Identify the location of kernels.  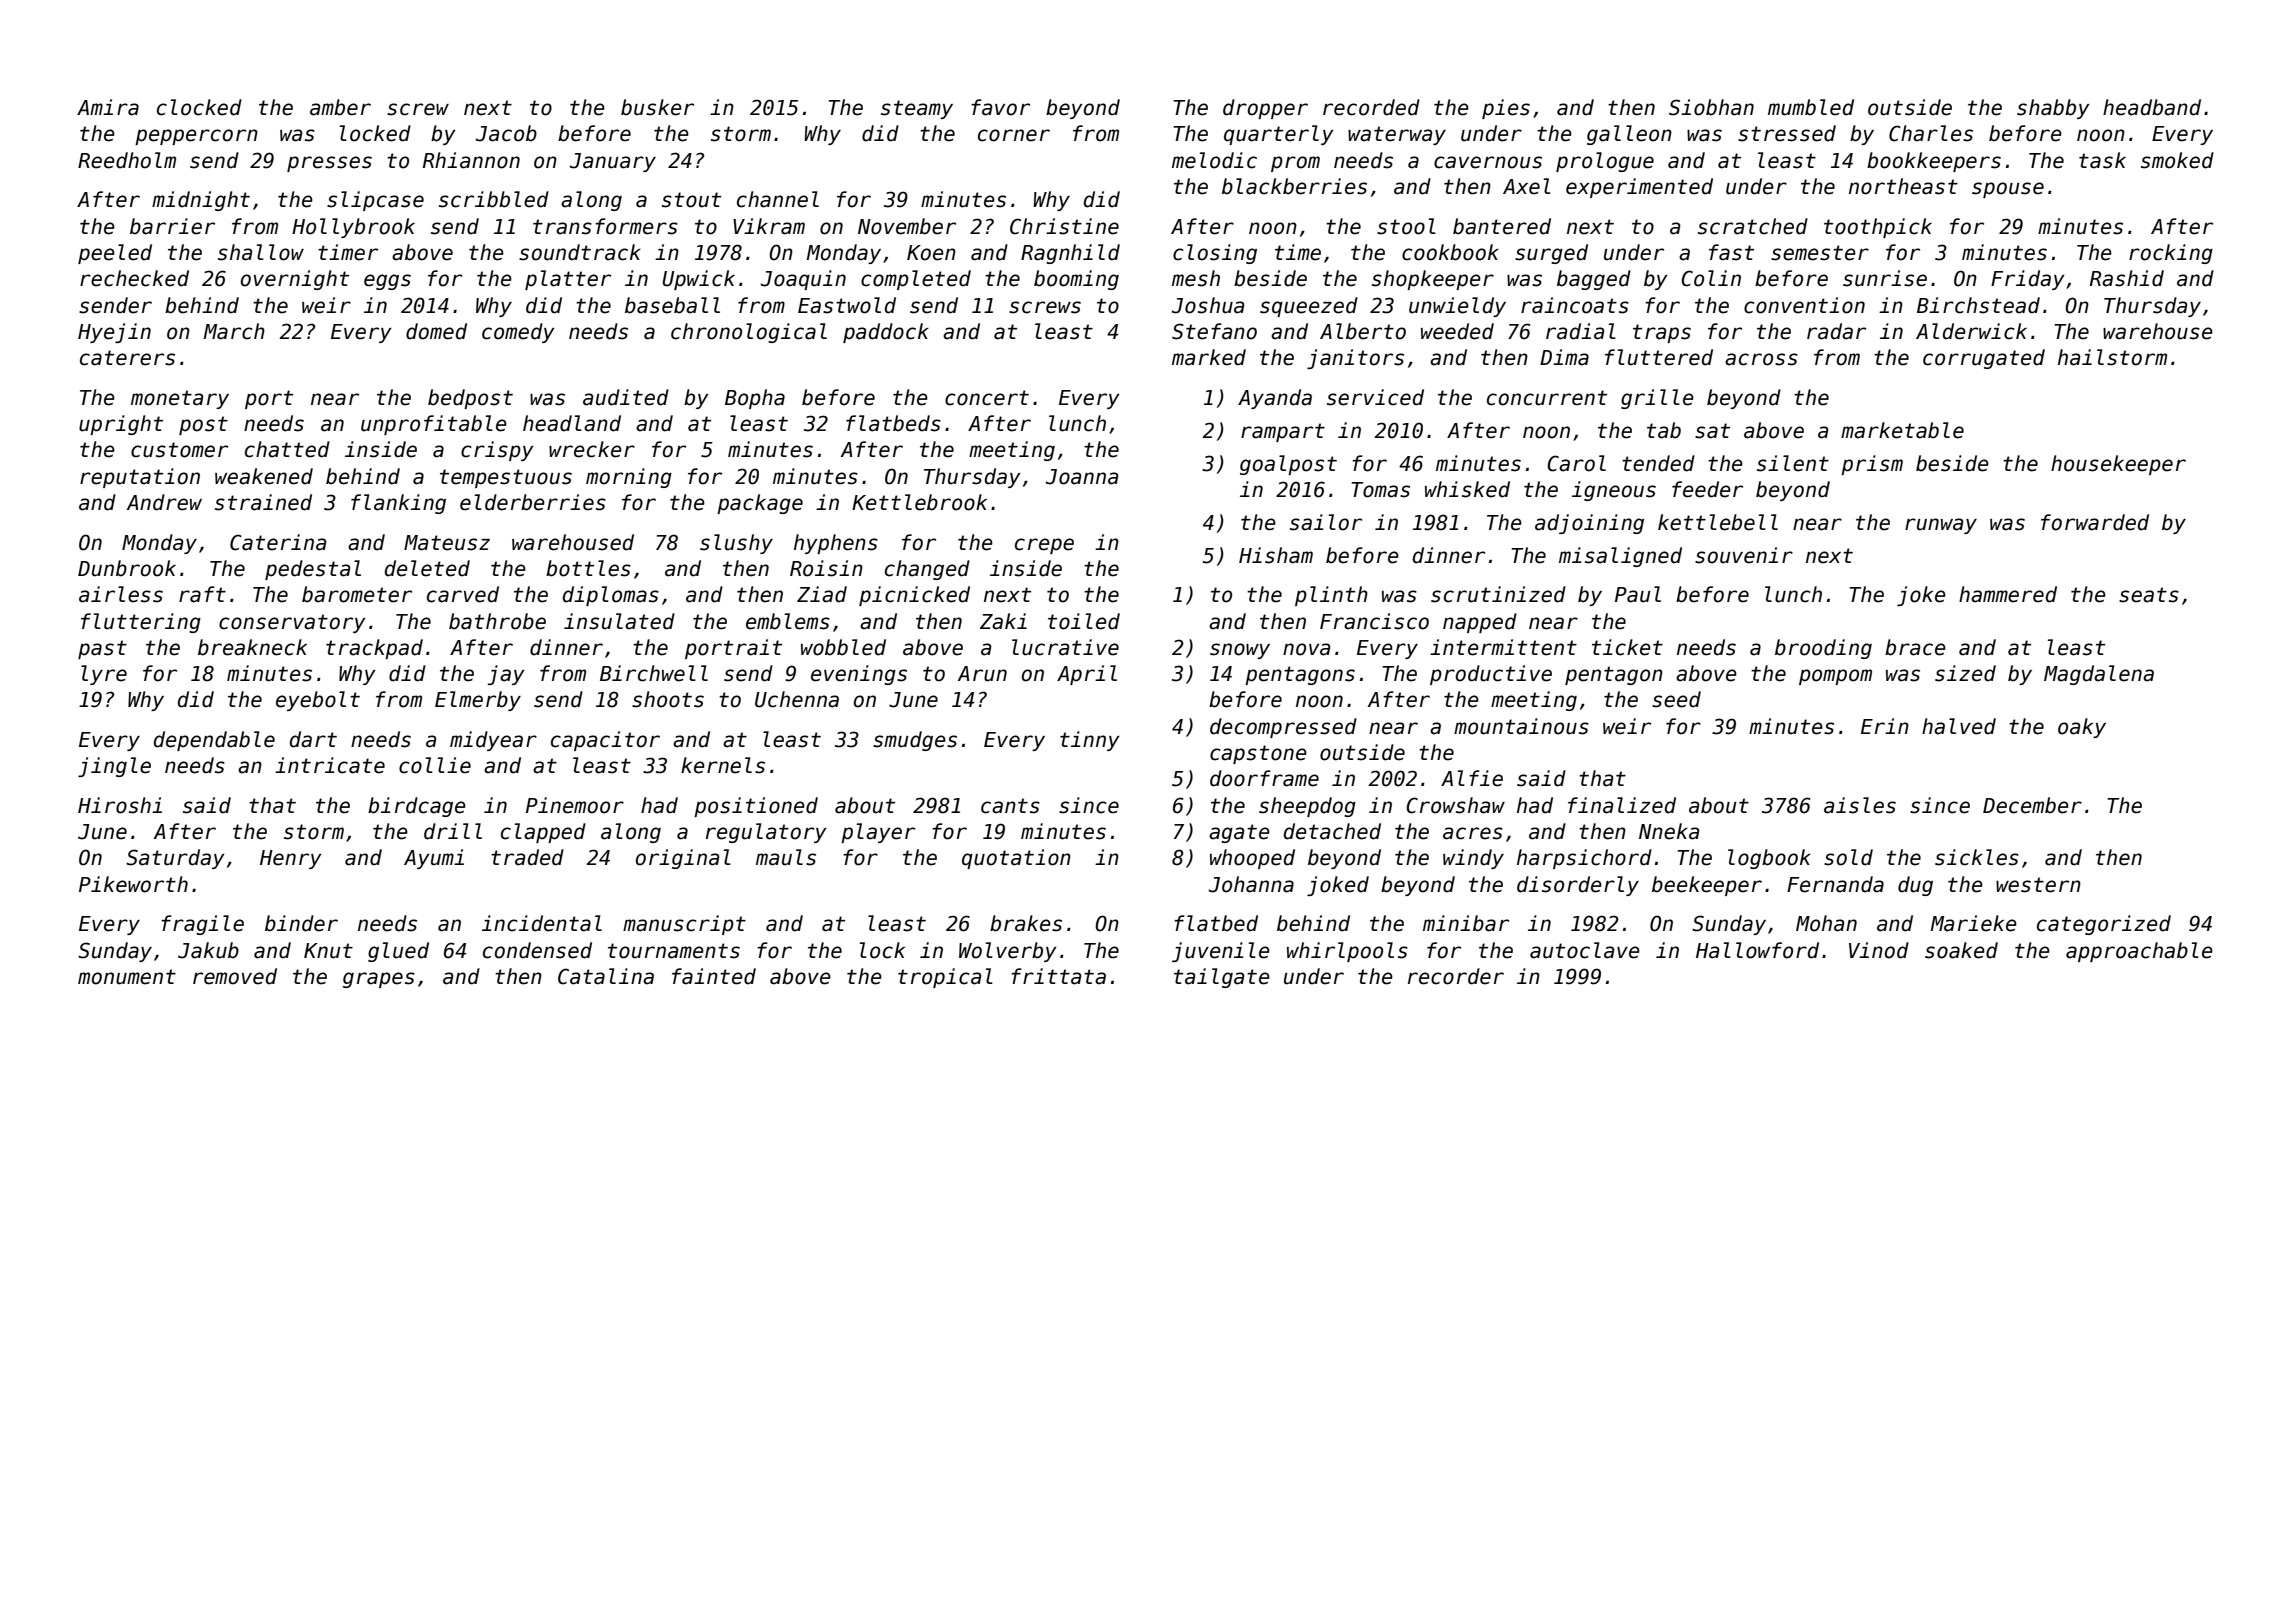
(723, 765).
